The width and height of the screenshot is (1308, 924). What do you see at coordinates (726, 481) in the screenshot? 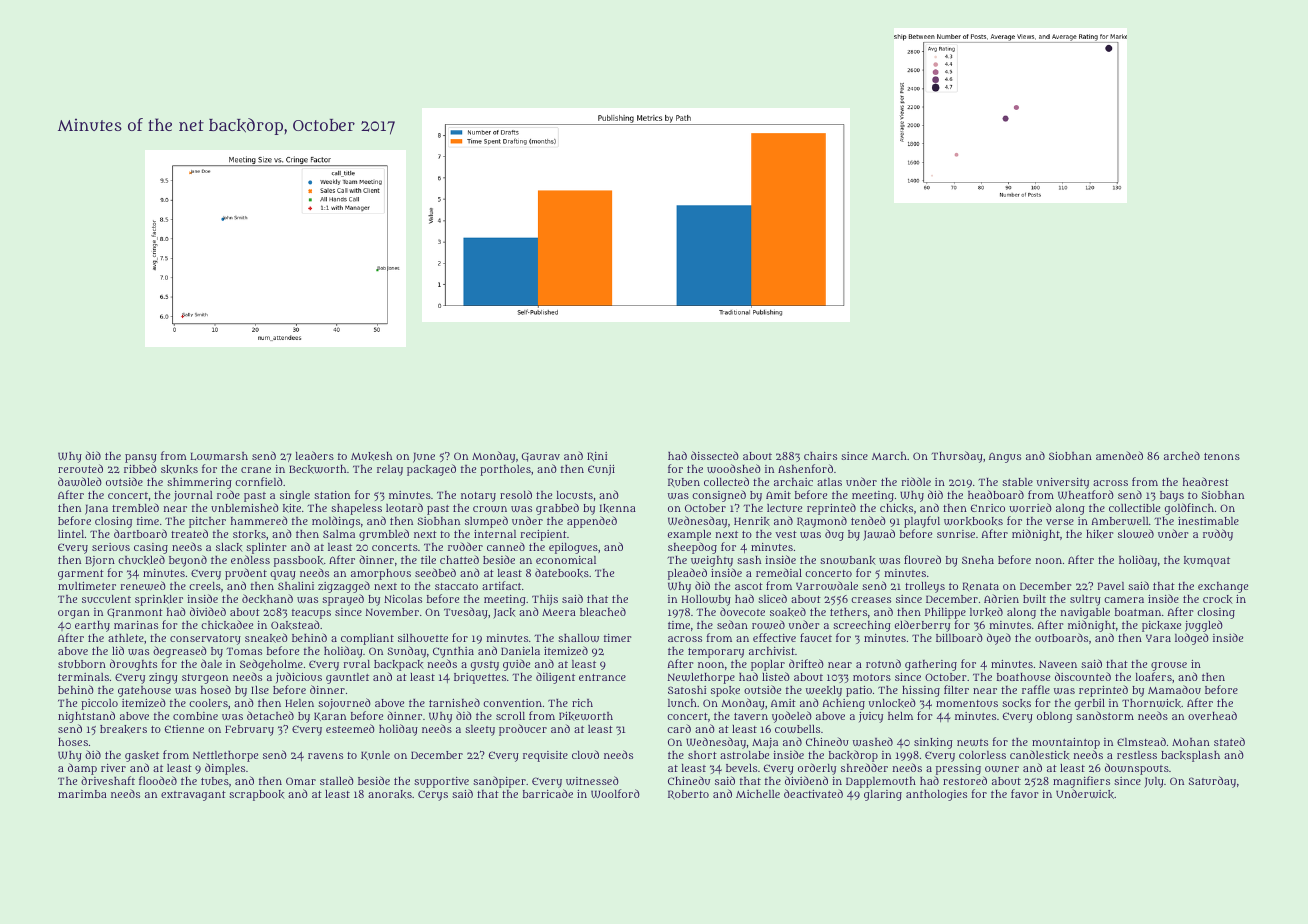
I see `collected` at bounding box center [726, 481].
